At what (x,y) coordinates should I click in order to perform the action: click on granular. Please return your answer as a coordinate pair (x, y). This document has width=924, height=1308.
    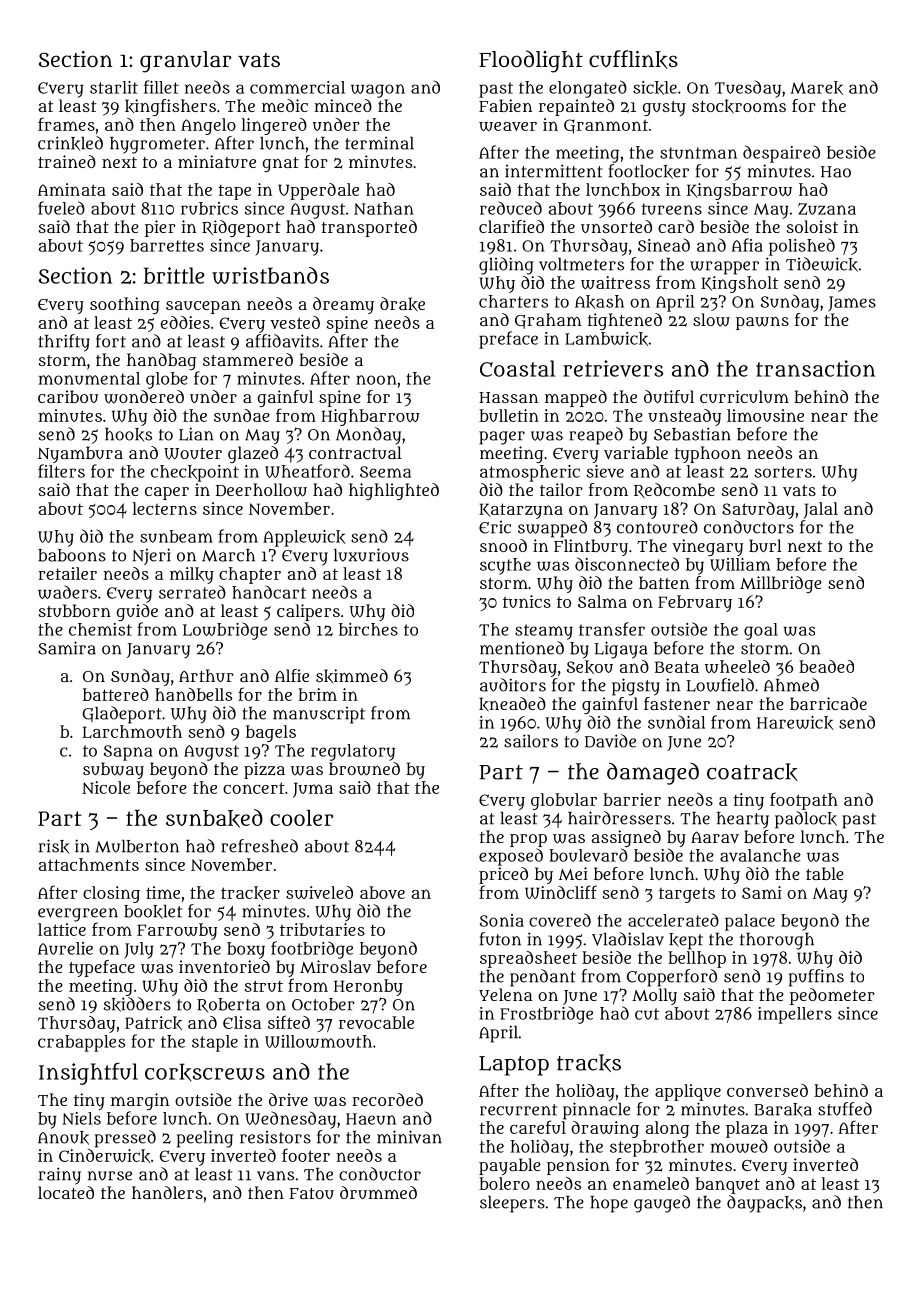
    Looking at the image, I should click on (186, 62).
